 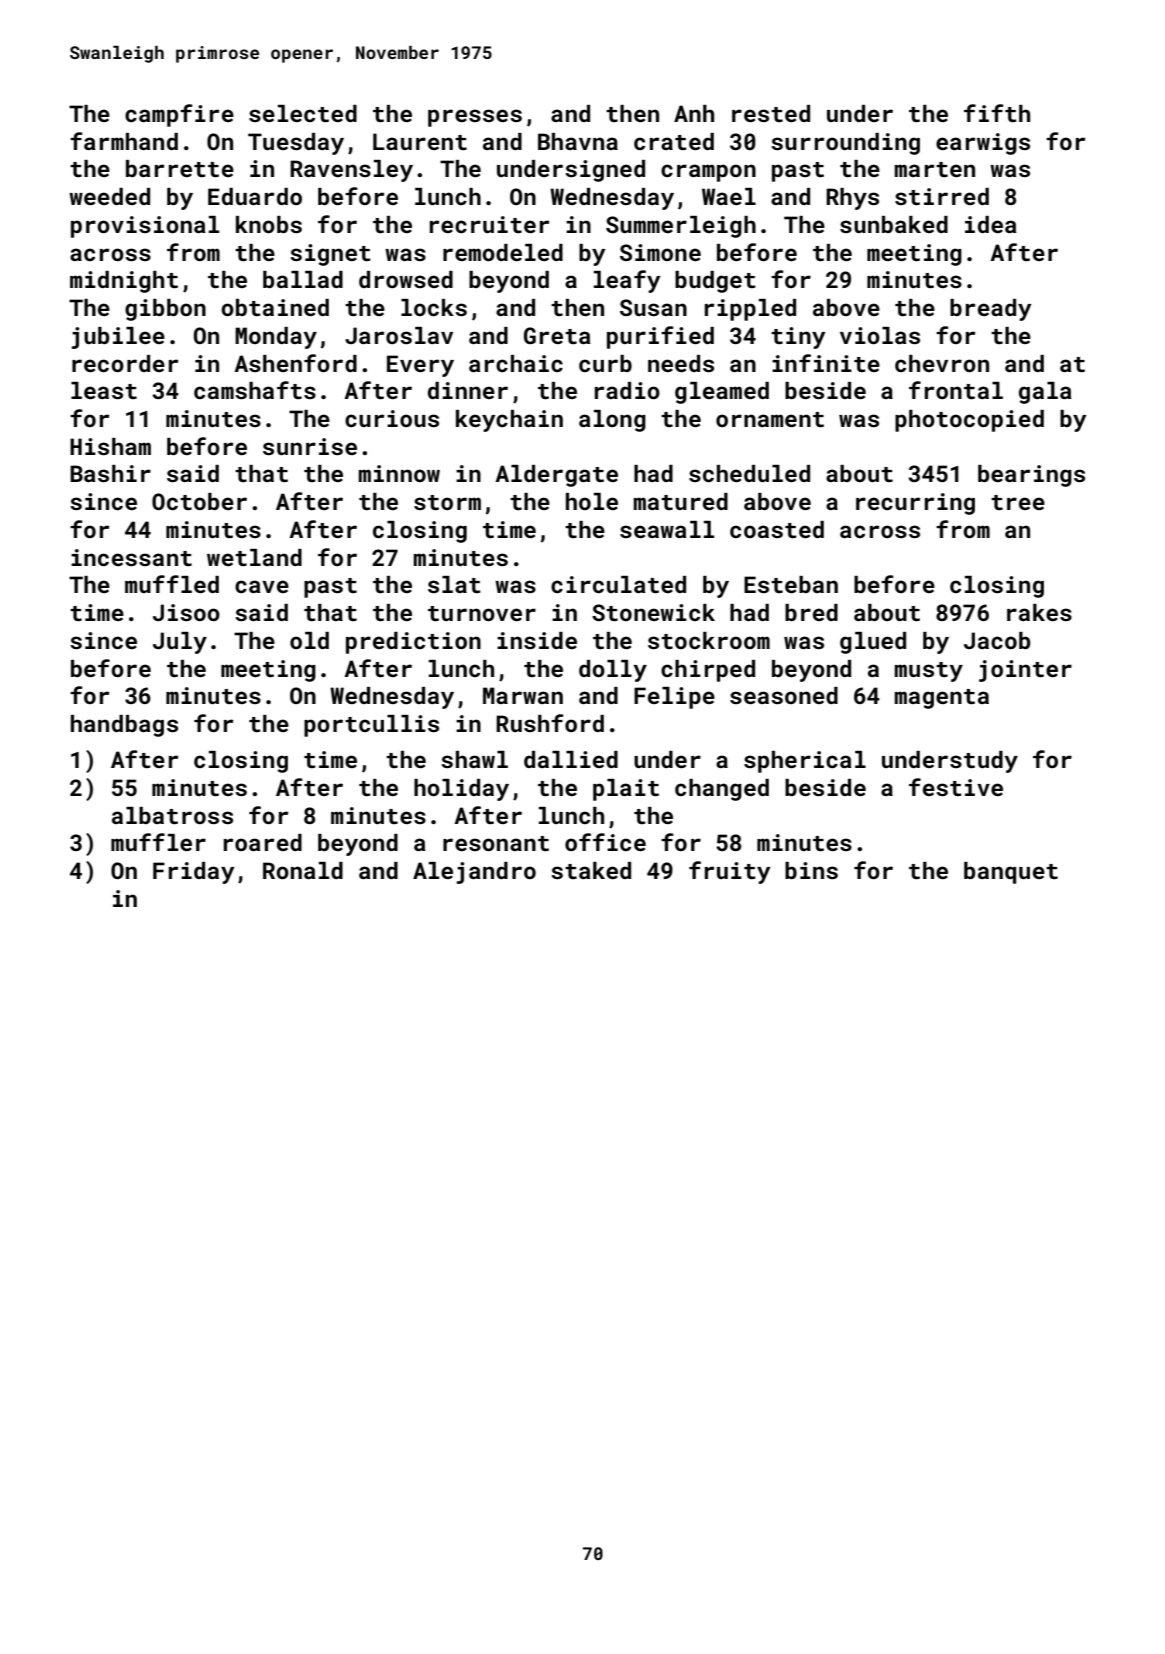 I want to click on sunrise, so click(x=310, y=446).
